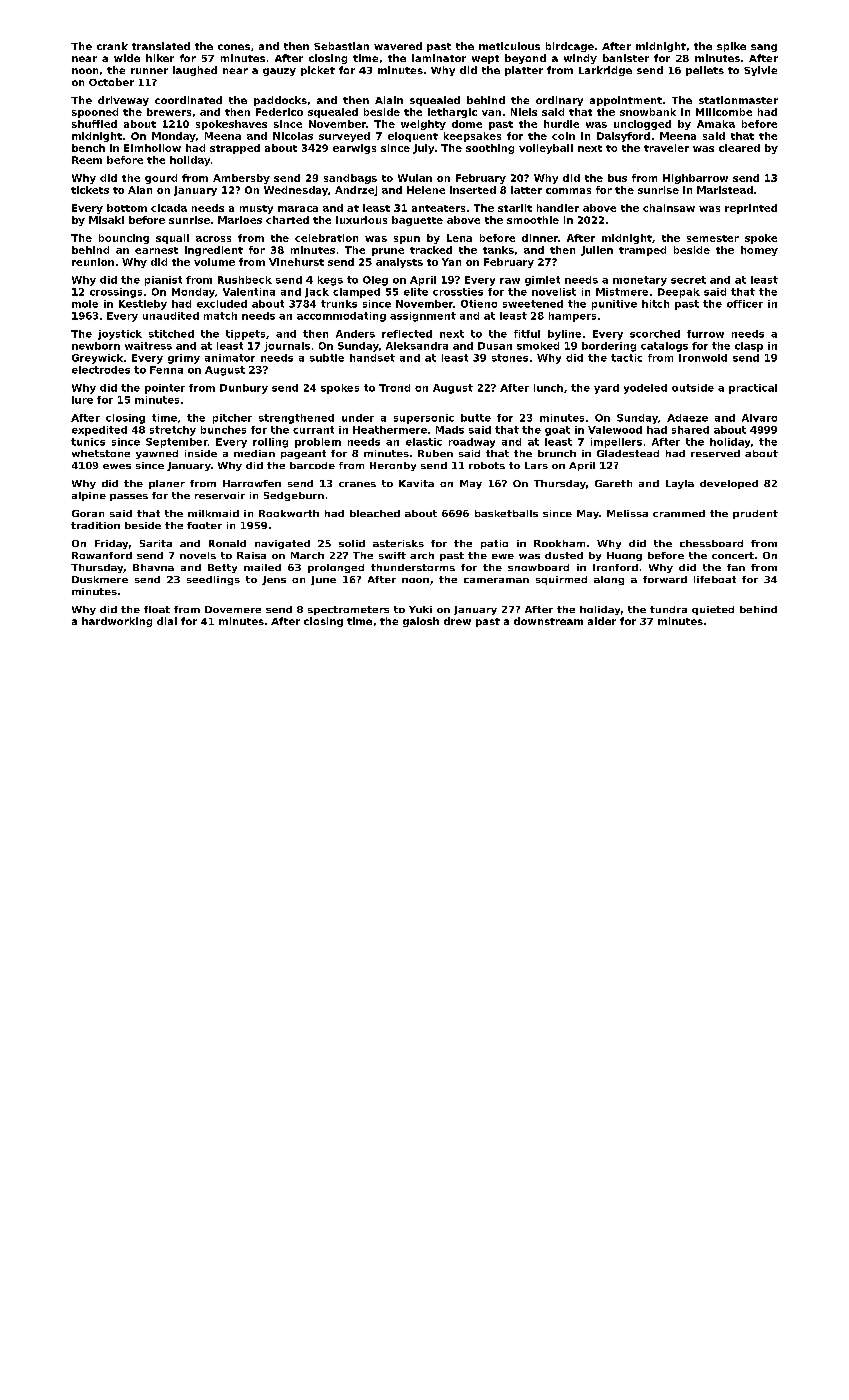 The image size is (849, 1400). Describe the element at coordinates (234, 47) in the document. I see `cones` at that location.
